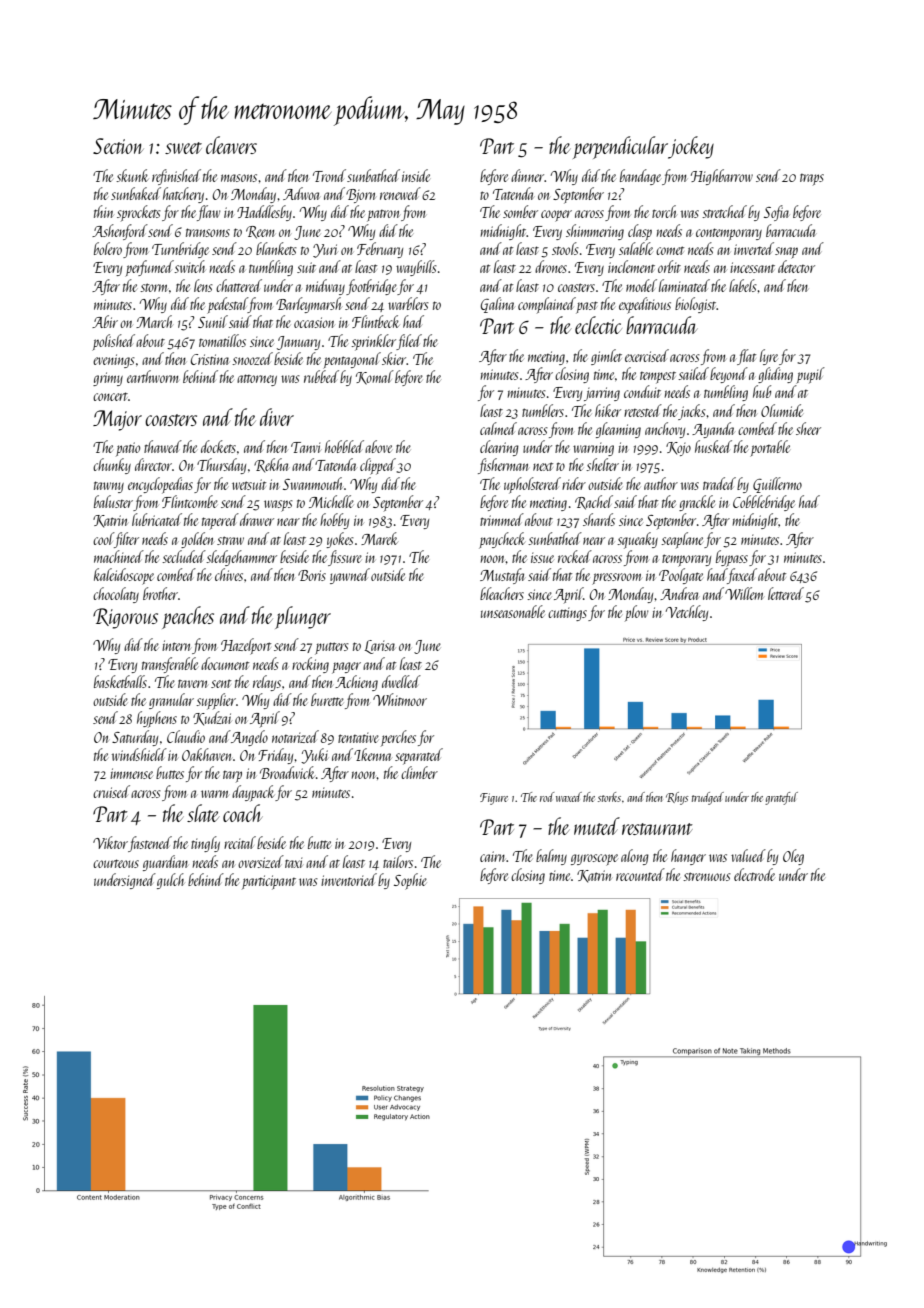 This screenshot has width=924, height=1308. What do you see at coordinates (206, 754) in the screenshot?
I see `Oakhaven` at bounding box center [206, 754].
